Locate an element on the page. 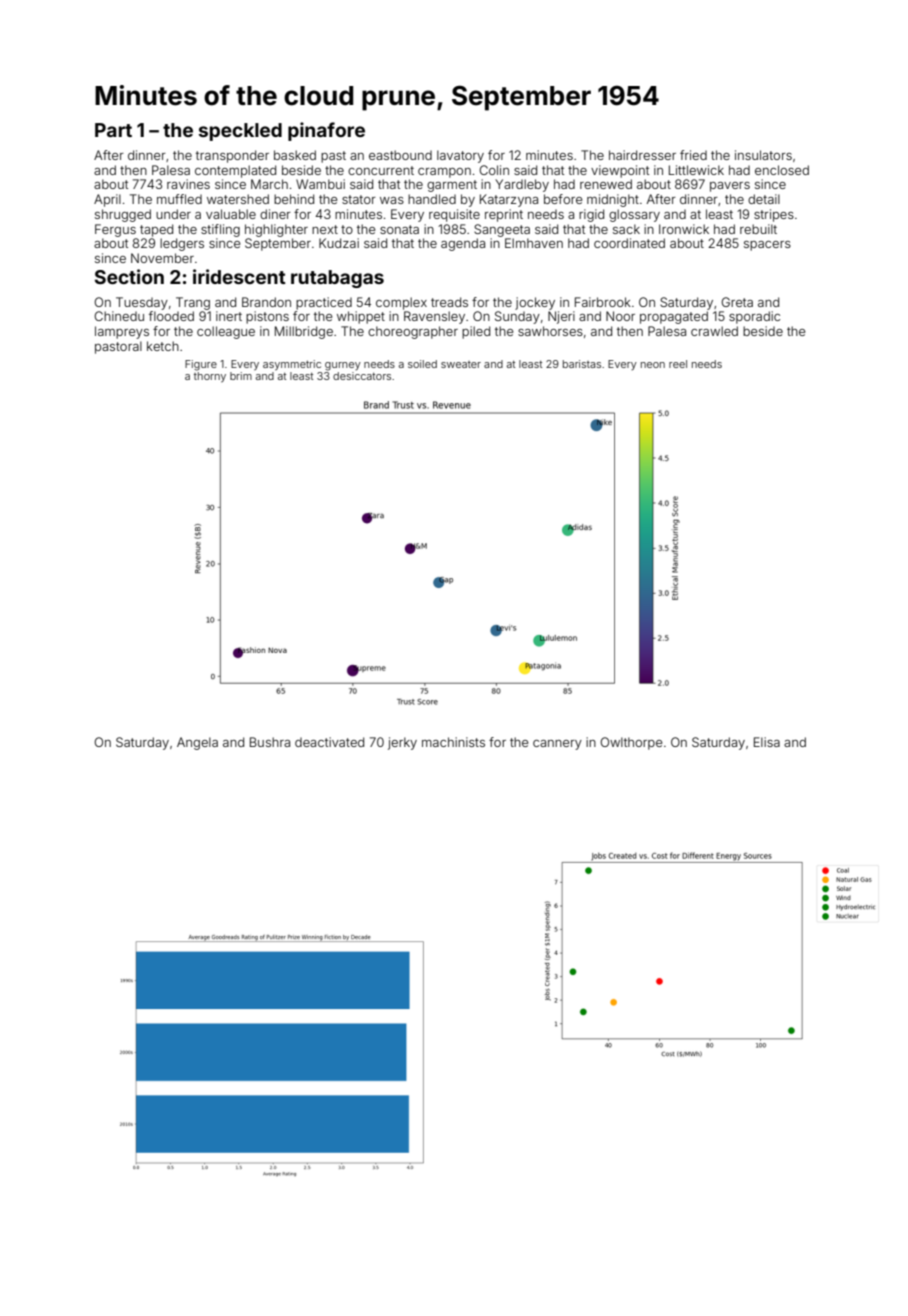 The width and height of the document is (908, 1316). Part is located at coordinates (113, 130).
